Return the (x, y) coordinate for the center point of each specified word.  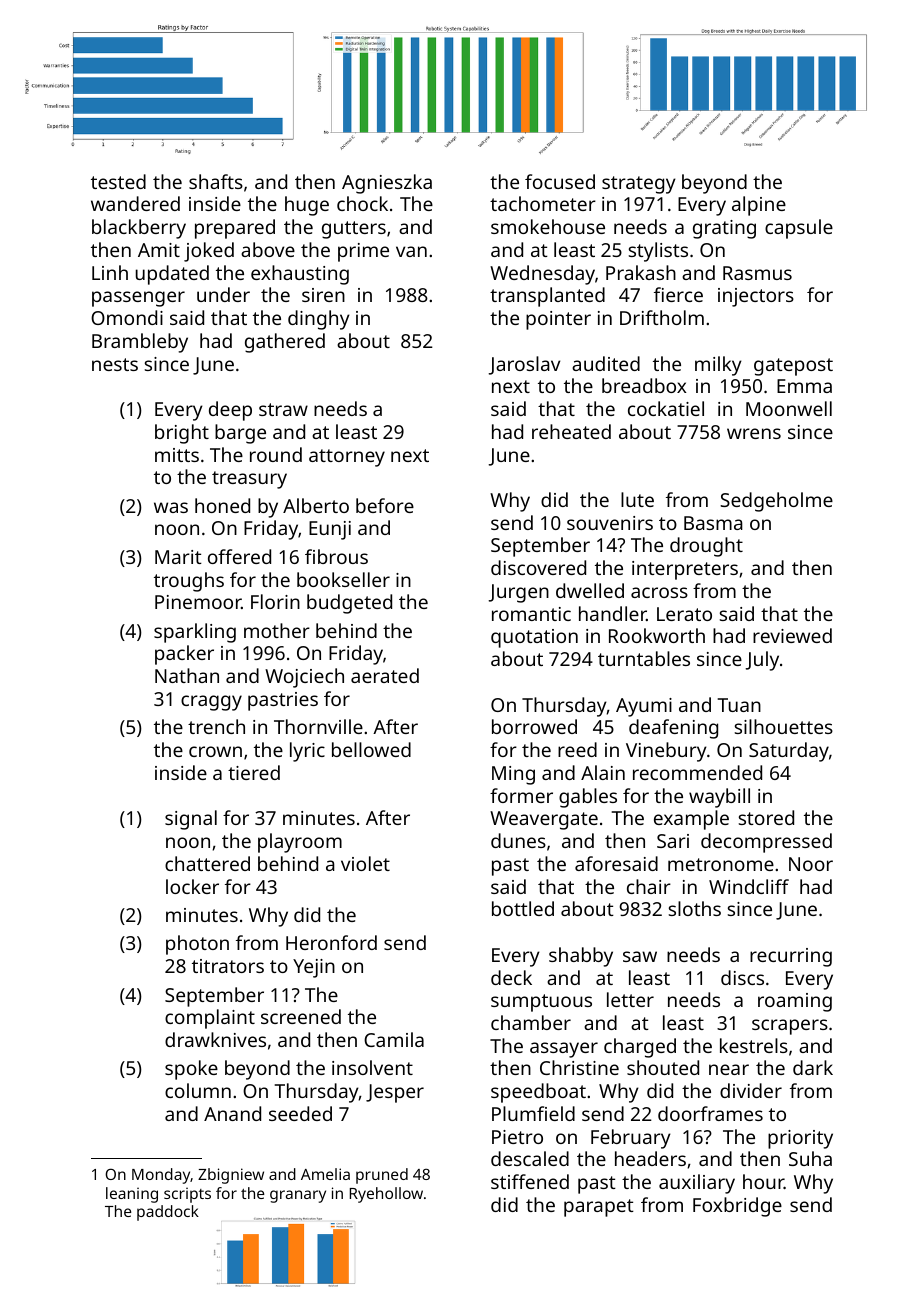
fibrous (336, 556)
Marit (178, 557)
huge (307, 206)
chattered (207, 863)
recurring (791, 957)
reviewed (792, 635)
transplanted (547, 297)
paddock (168, 1213)
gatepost (793, 367)
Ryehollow (386, 1195)
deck (511, 977)
